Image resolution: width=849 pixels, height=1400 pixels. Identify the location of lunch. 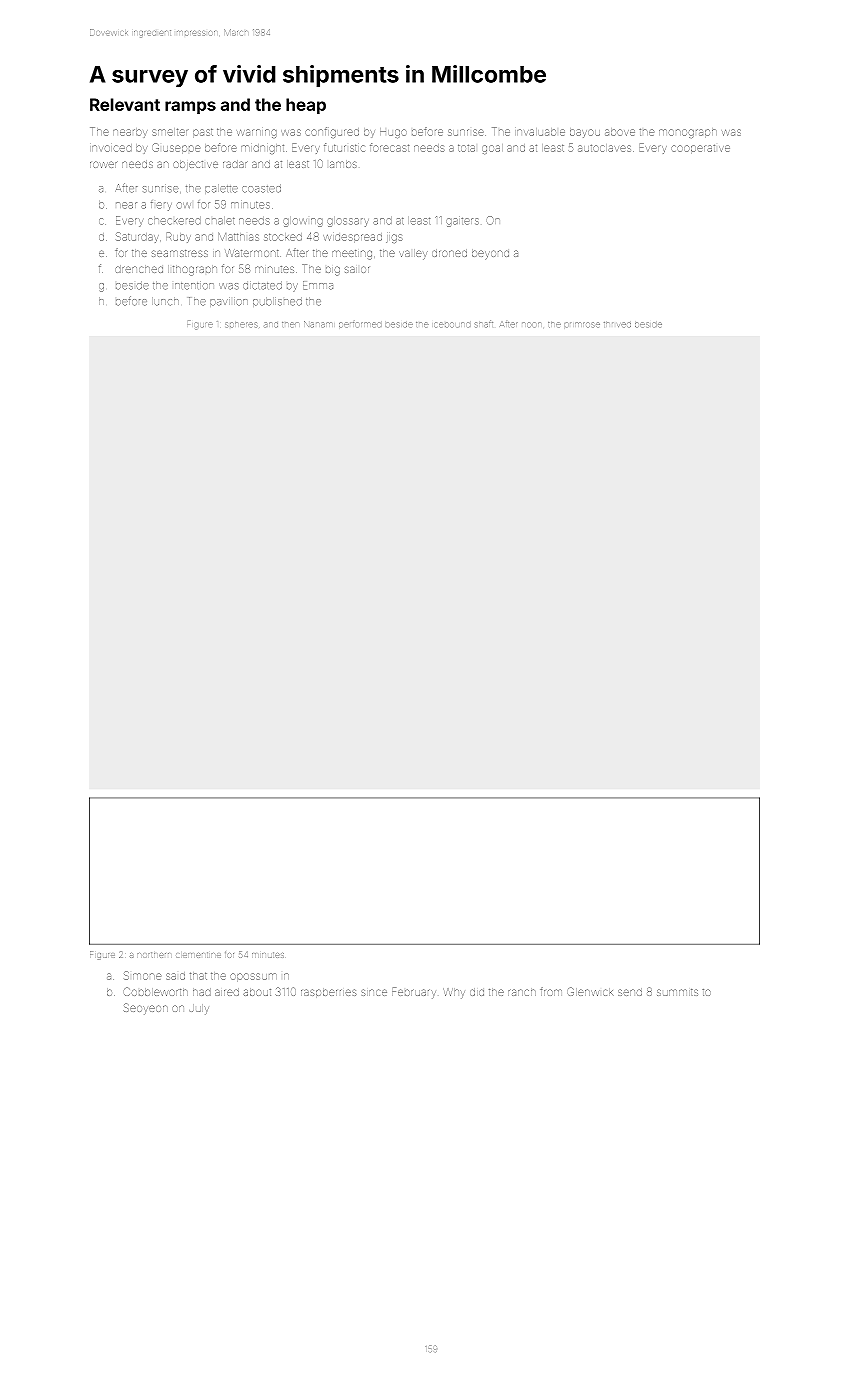
(165, 301).
